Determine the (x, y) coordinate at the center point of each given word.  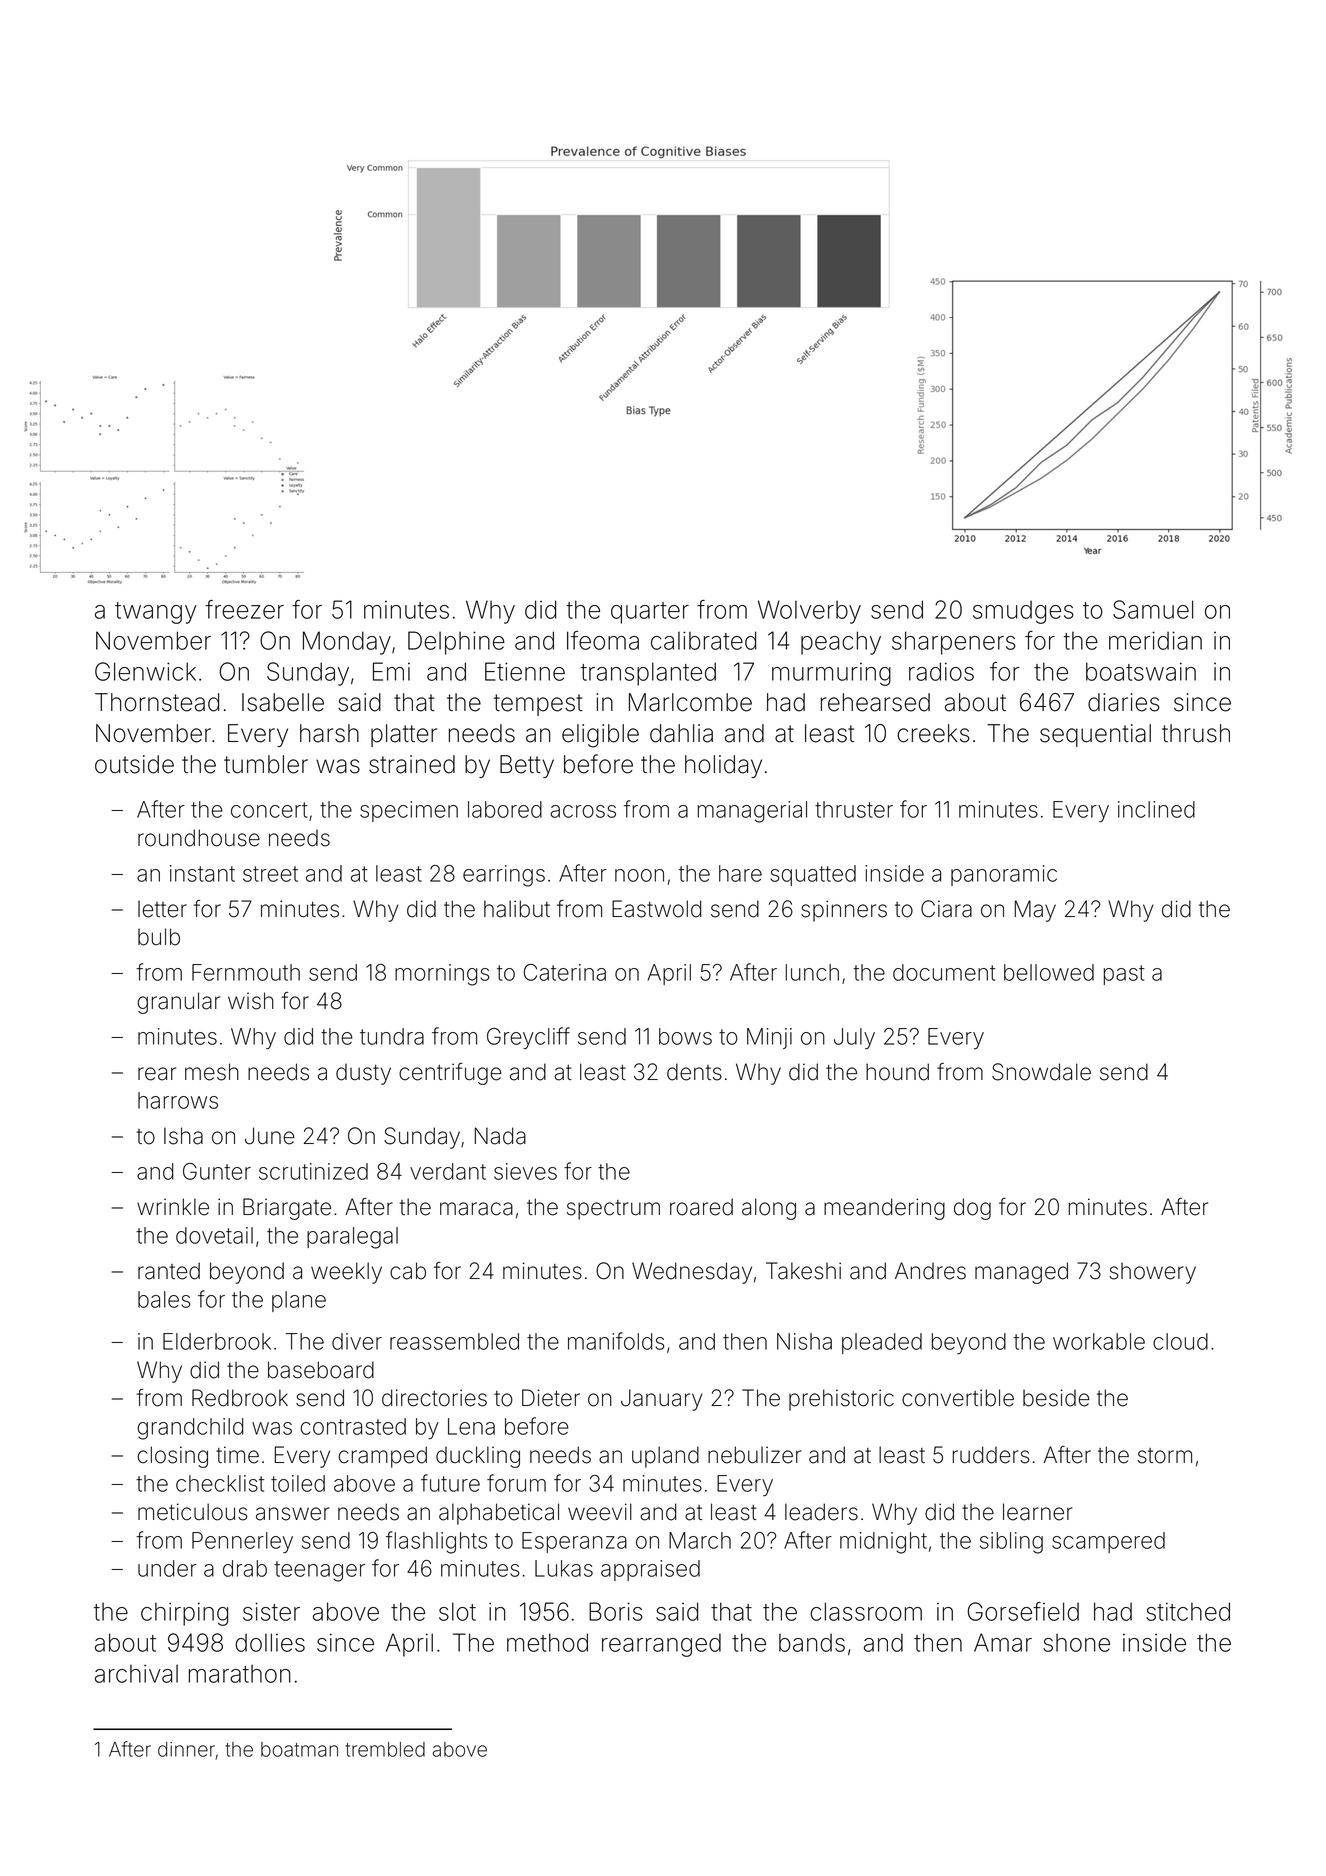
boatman (299, 1749)
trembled (385, 1749)
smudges (1023, 612)
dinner (186, 1749)
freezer (244, 609)
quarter (650, 613)
